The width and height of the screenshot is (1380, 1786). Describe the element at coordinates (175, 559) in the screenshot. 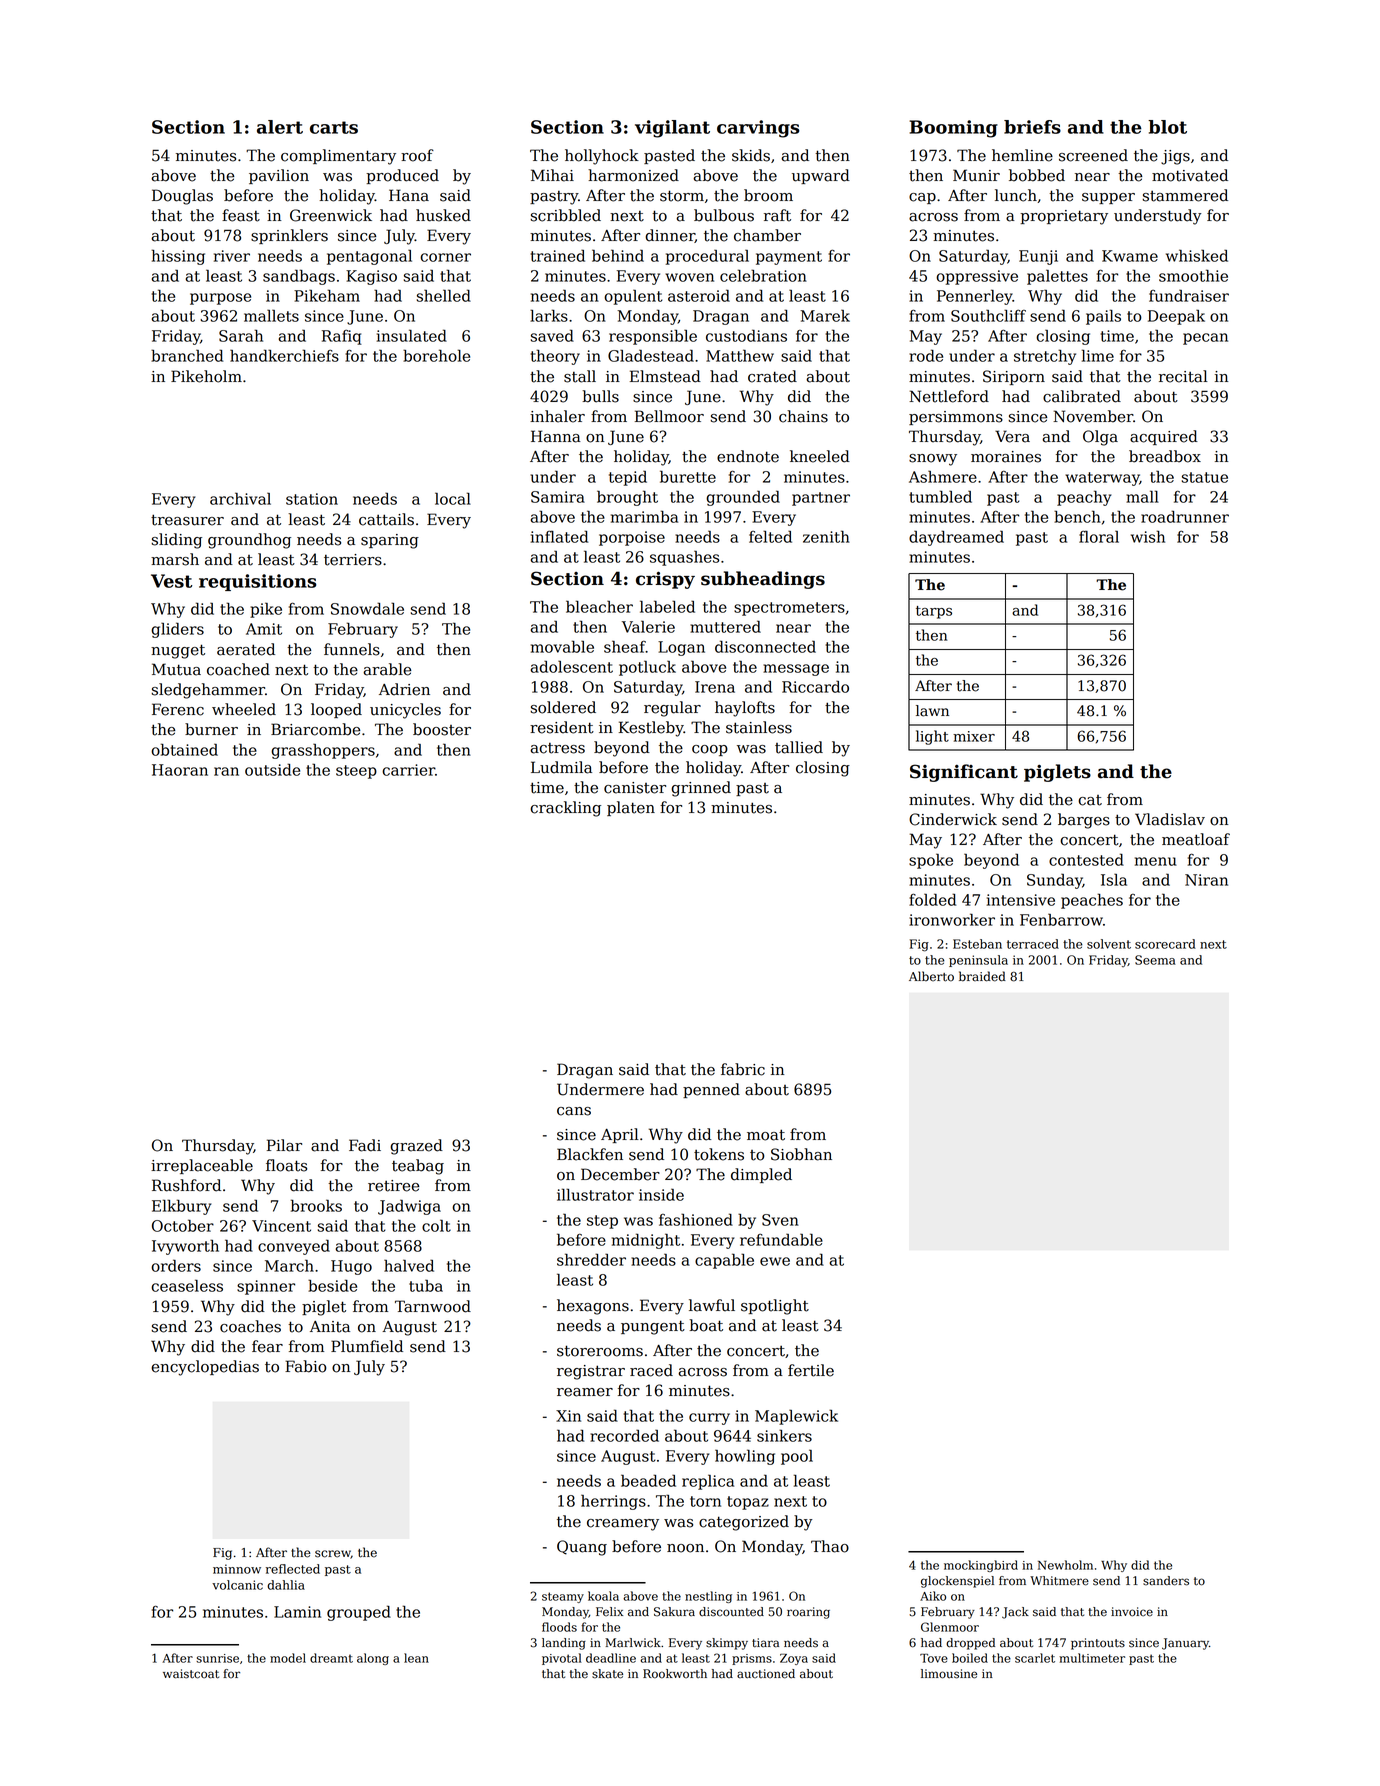

I see `marsh` at that location.
